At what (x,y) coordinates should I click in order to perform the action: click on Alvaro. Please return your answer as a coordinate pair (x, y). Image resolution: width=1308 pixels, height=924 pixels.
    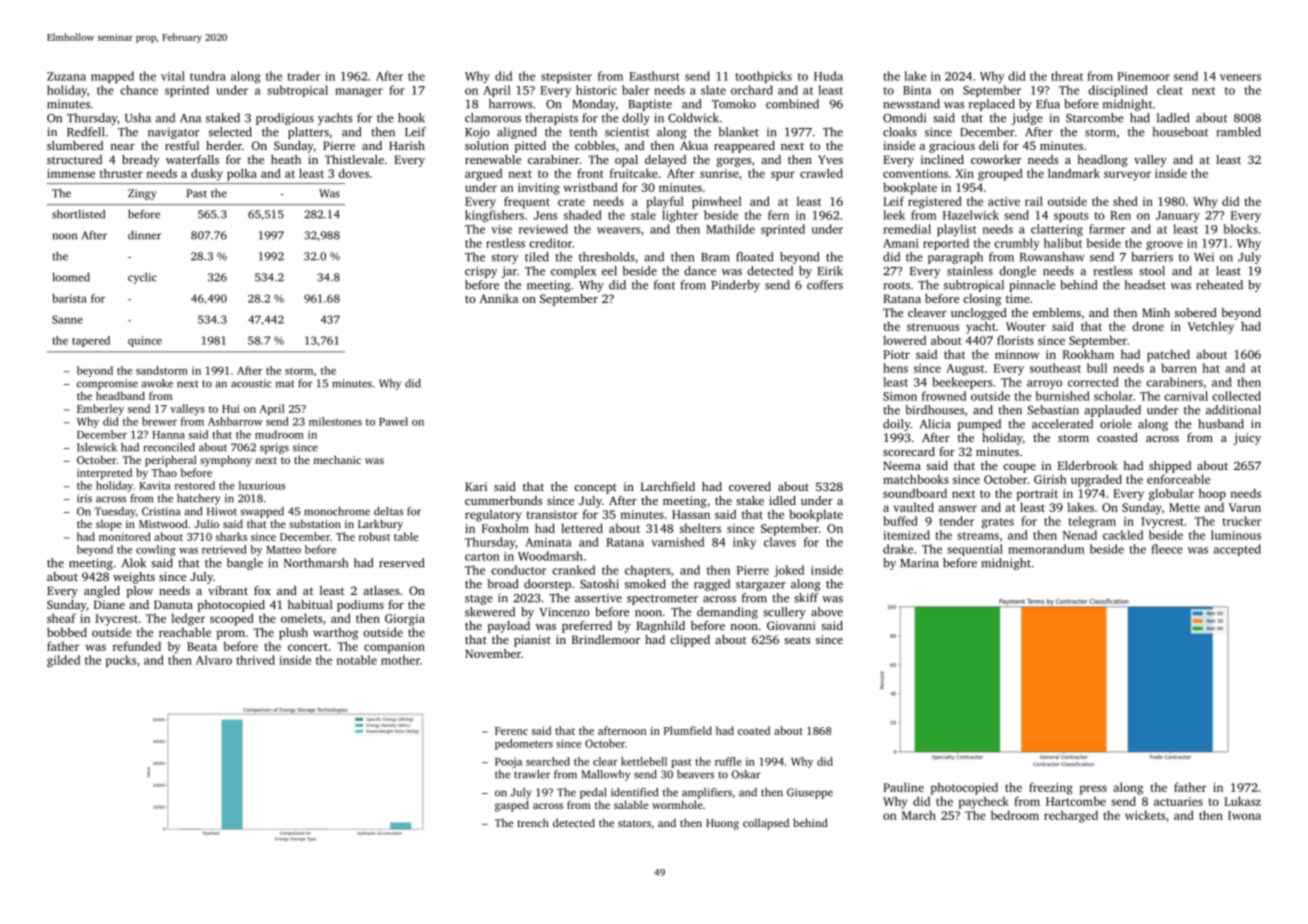
    Looking at the image, I should click on (214, 660).
